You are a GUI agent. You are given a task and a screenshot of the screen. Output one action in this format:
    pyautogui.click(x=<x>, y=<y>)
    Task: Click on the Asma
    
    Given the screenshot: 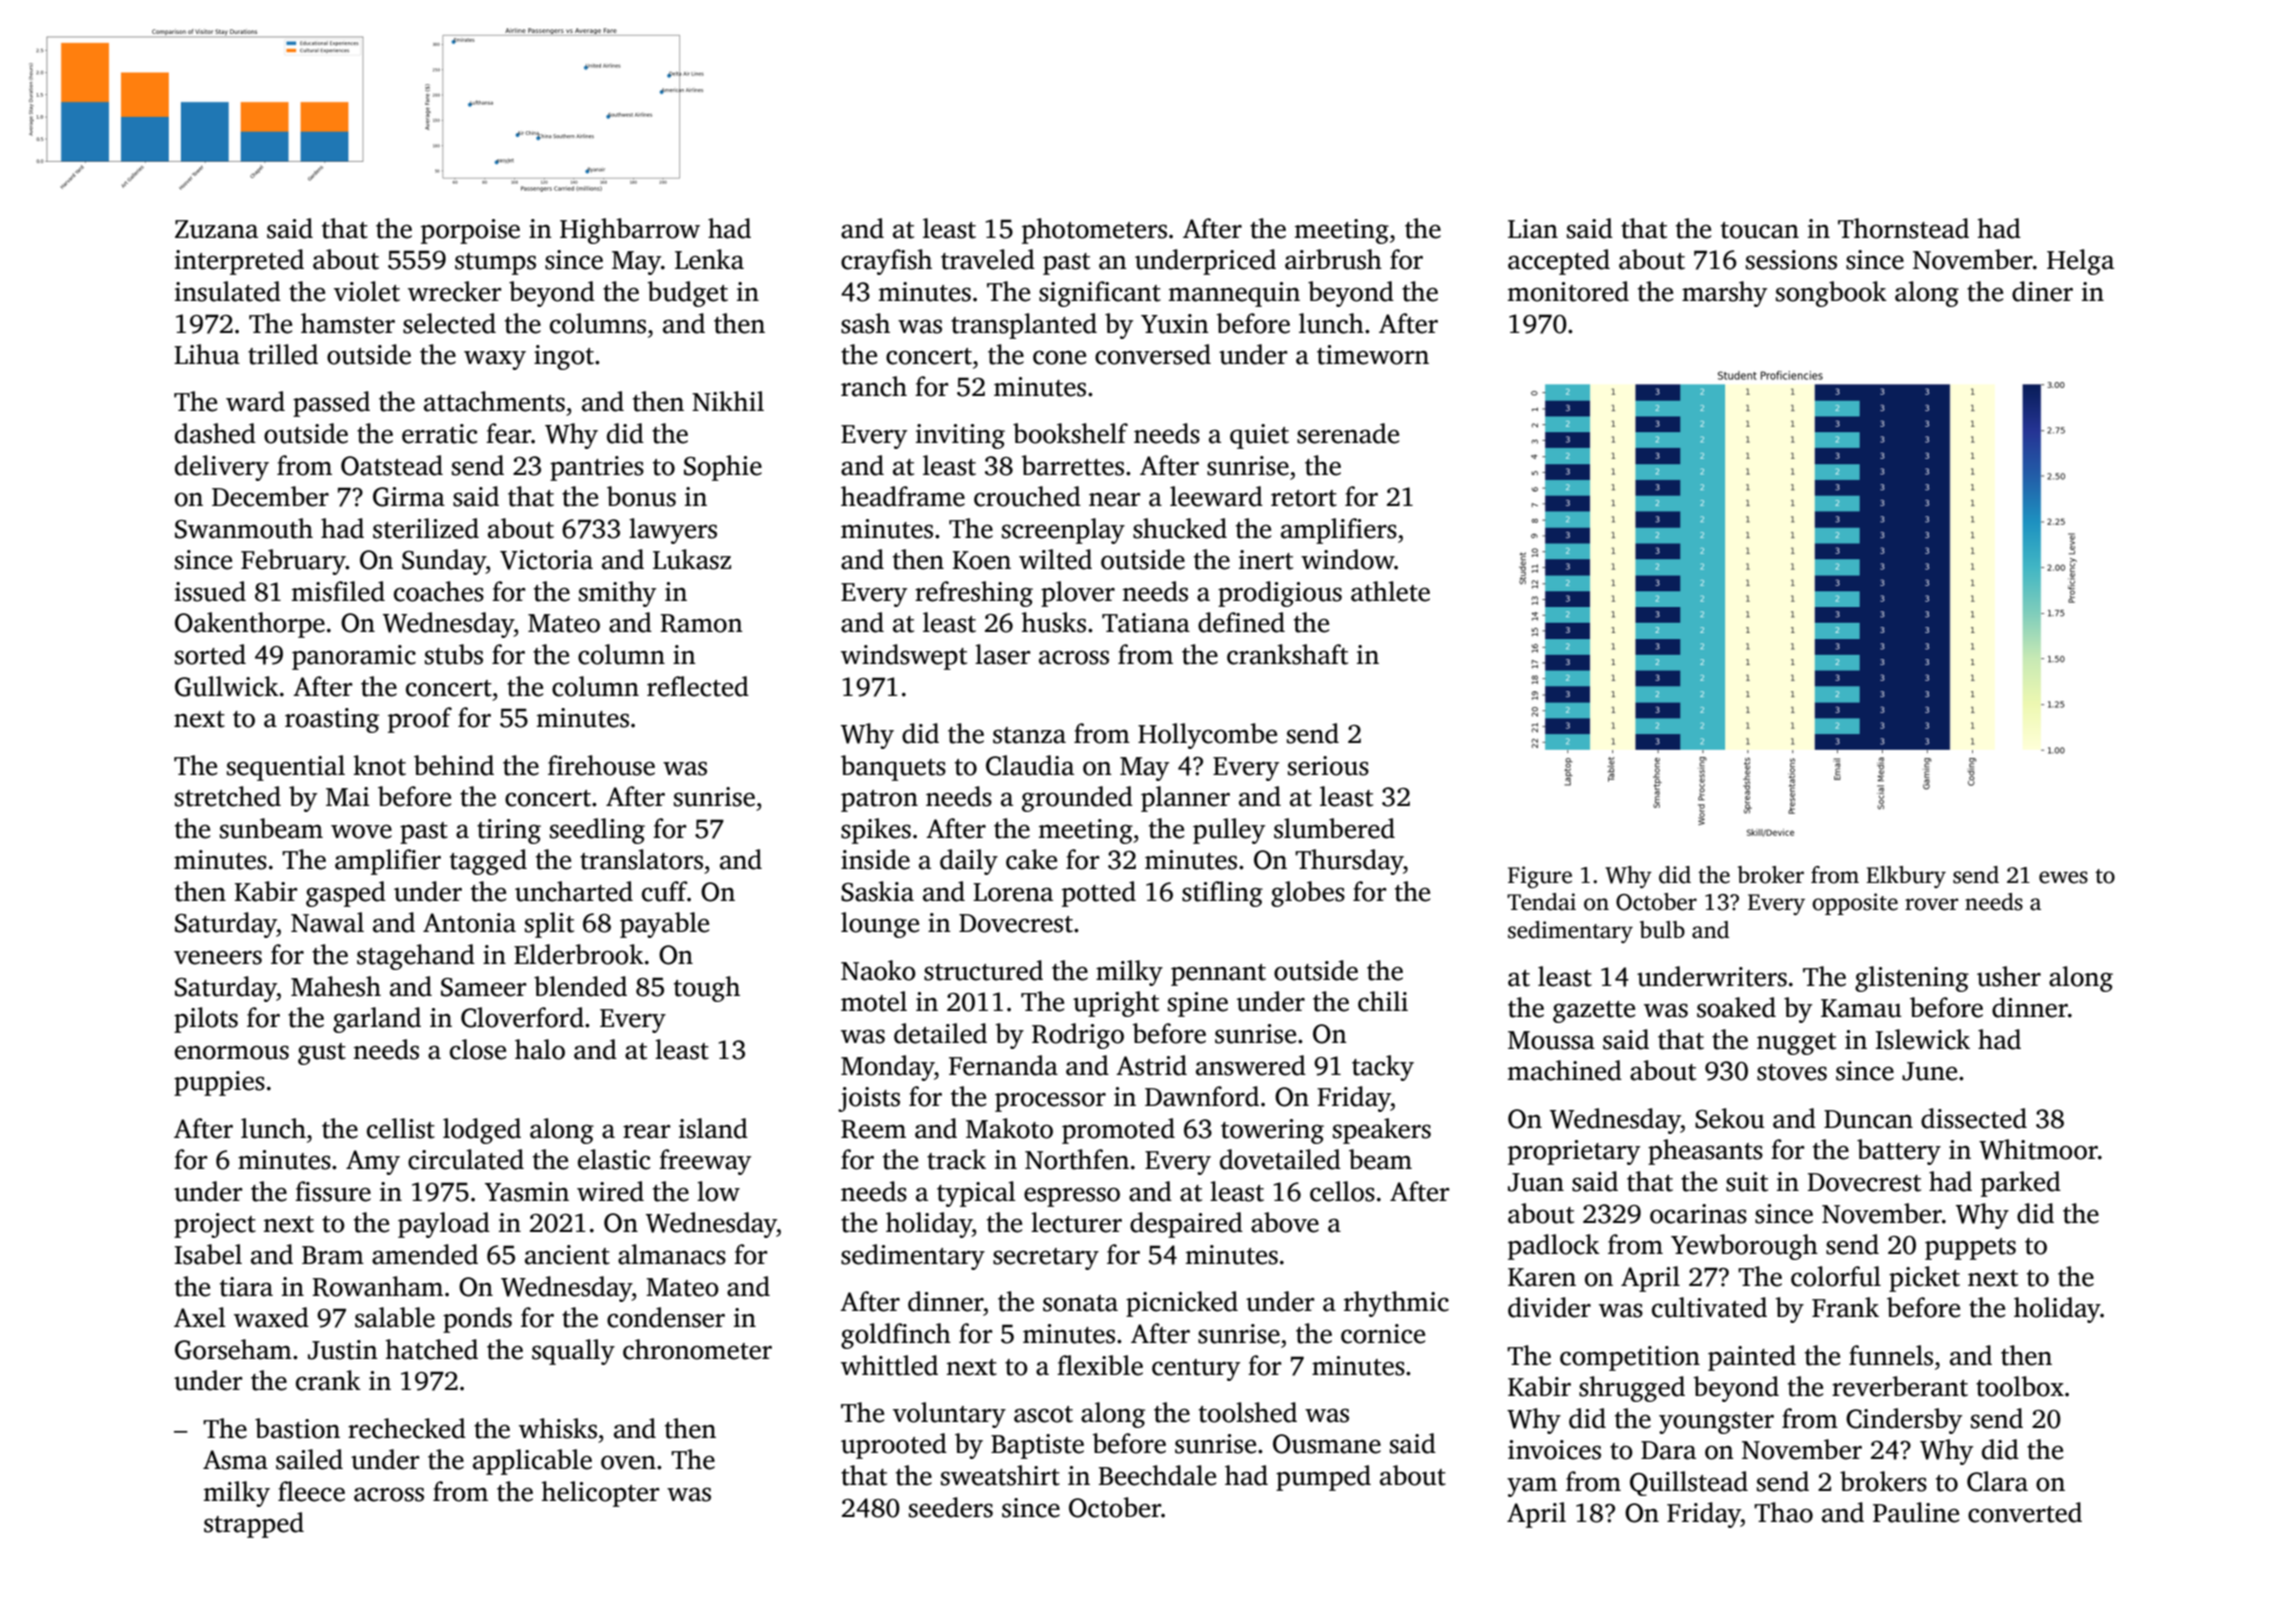 What is the action you would take?
    pyautogui.click(x=235, y=1460)
